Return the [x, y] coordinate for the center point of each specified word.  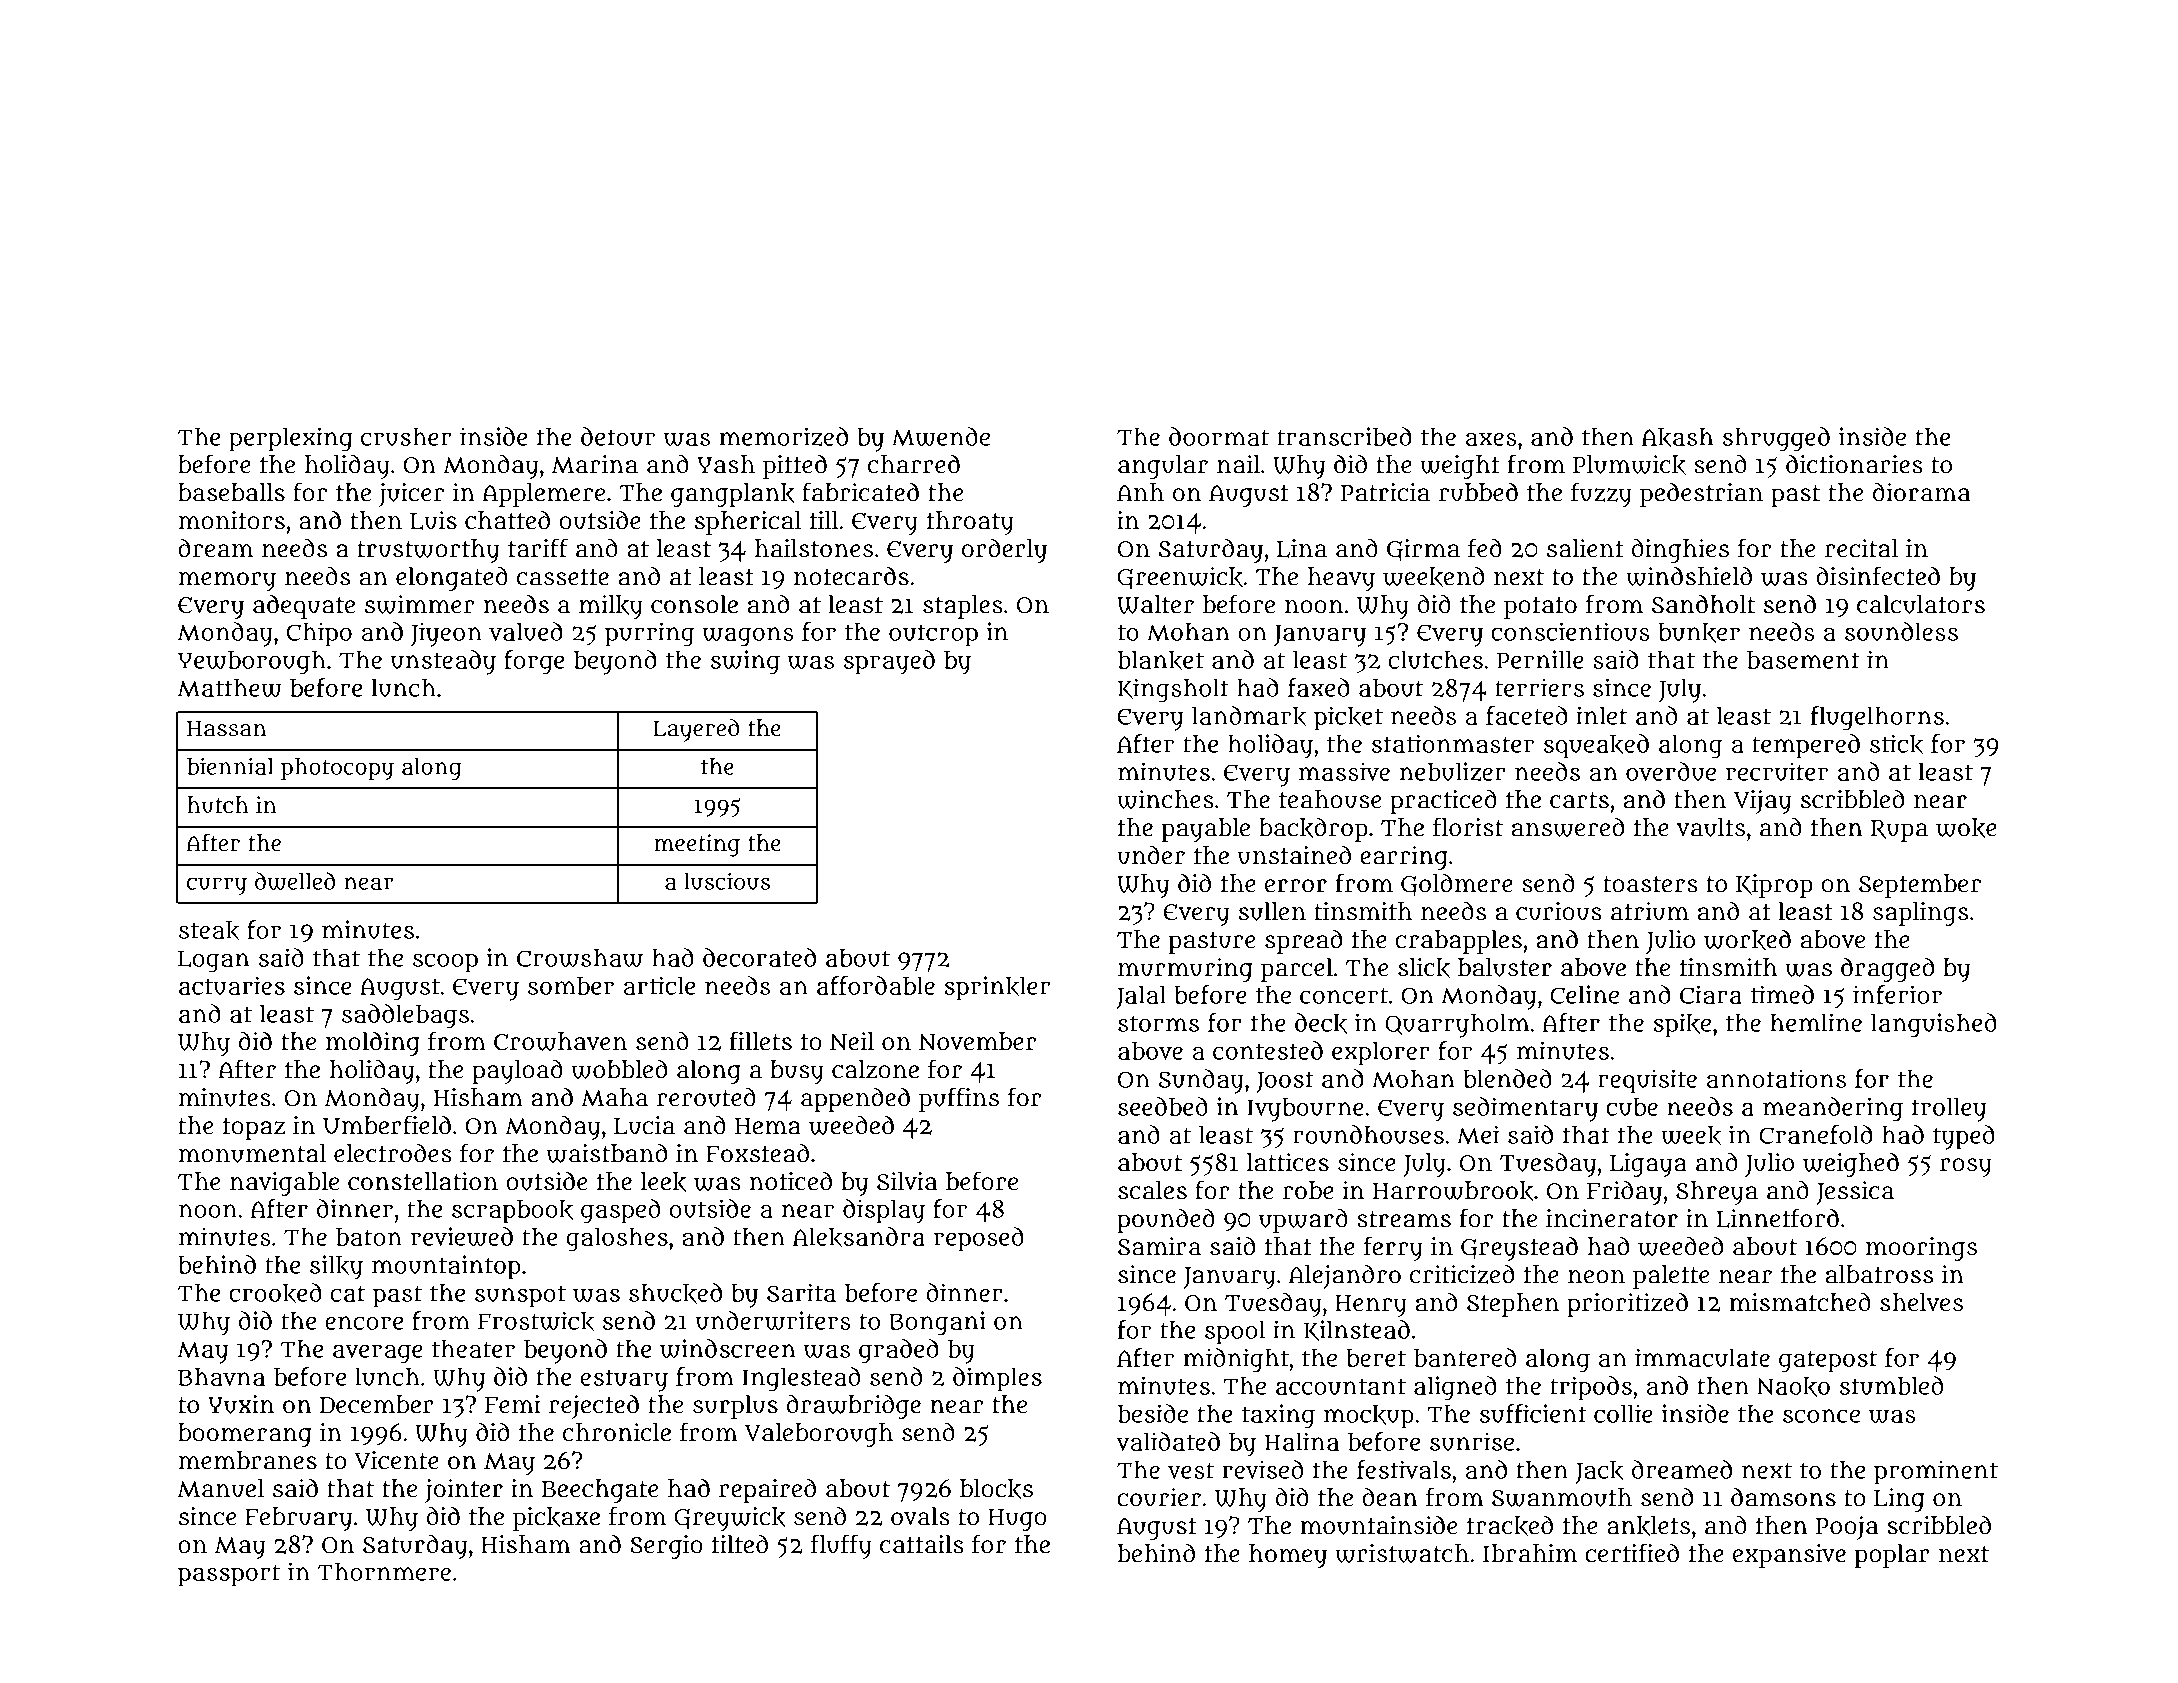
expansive [1789, 1556]
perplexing [291, 439]
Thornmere [384, 1571]
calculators [1921, 604]
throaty [970, 523]
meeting [697, 845]
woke [1966, 828]
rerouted [706, 1097]
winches [1165, 799]
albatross [1879, 1274]
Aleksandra [859, 1237]
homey [1288, 1556]
